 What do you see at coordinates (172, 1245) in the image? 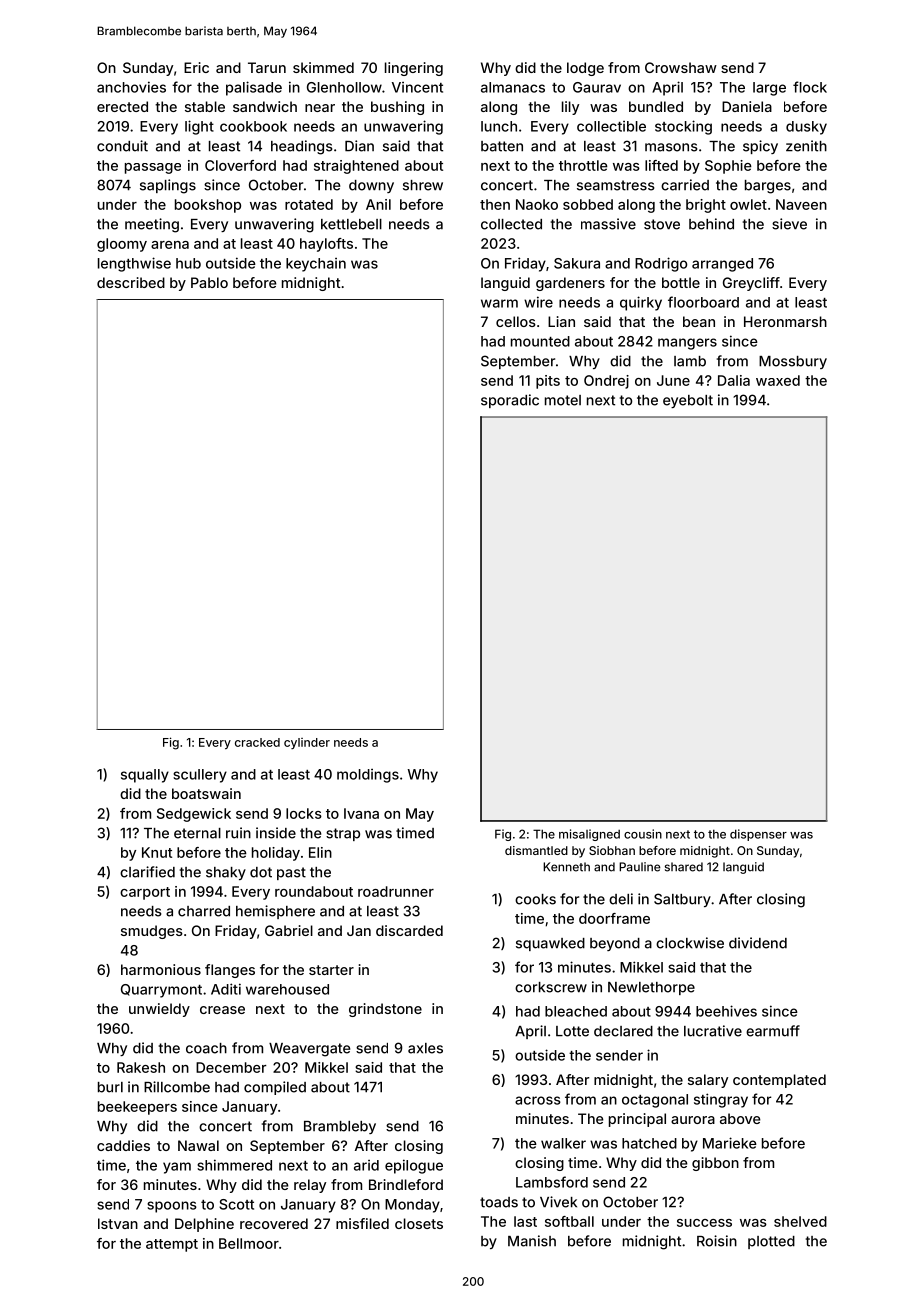
I see `attempt` at bounding box center [172, 1245].
